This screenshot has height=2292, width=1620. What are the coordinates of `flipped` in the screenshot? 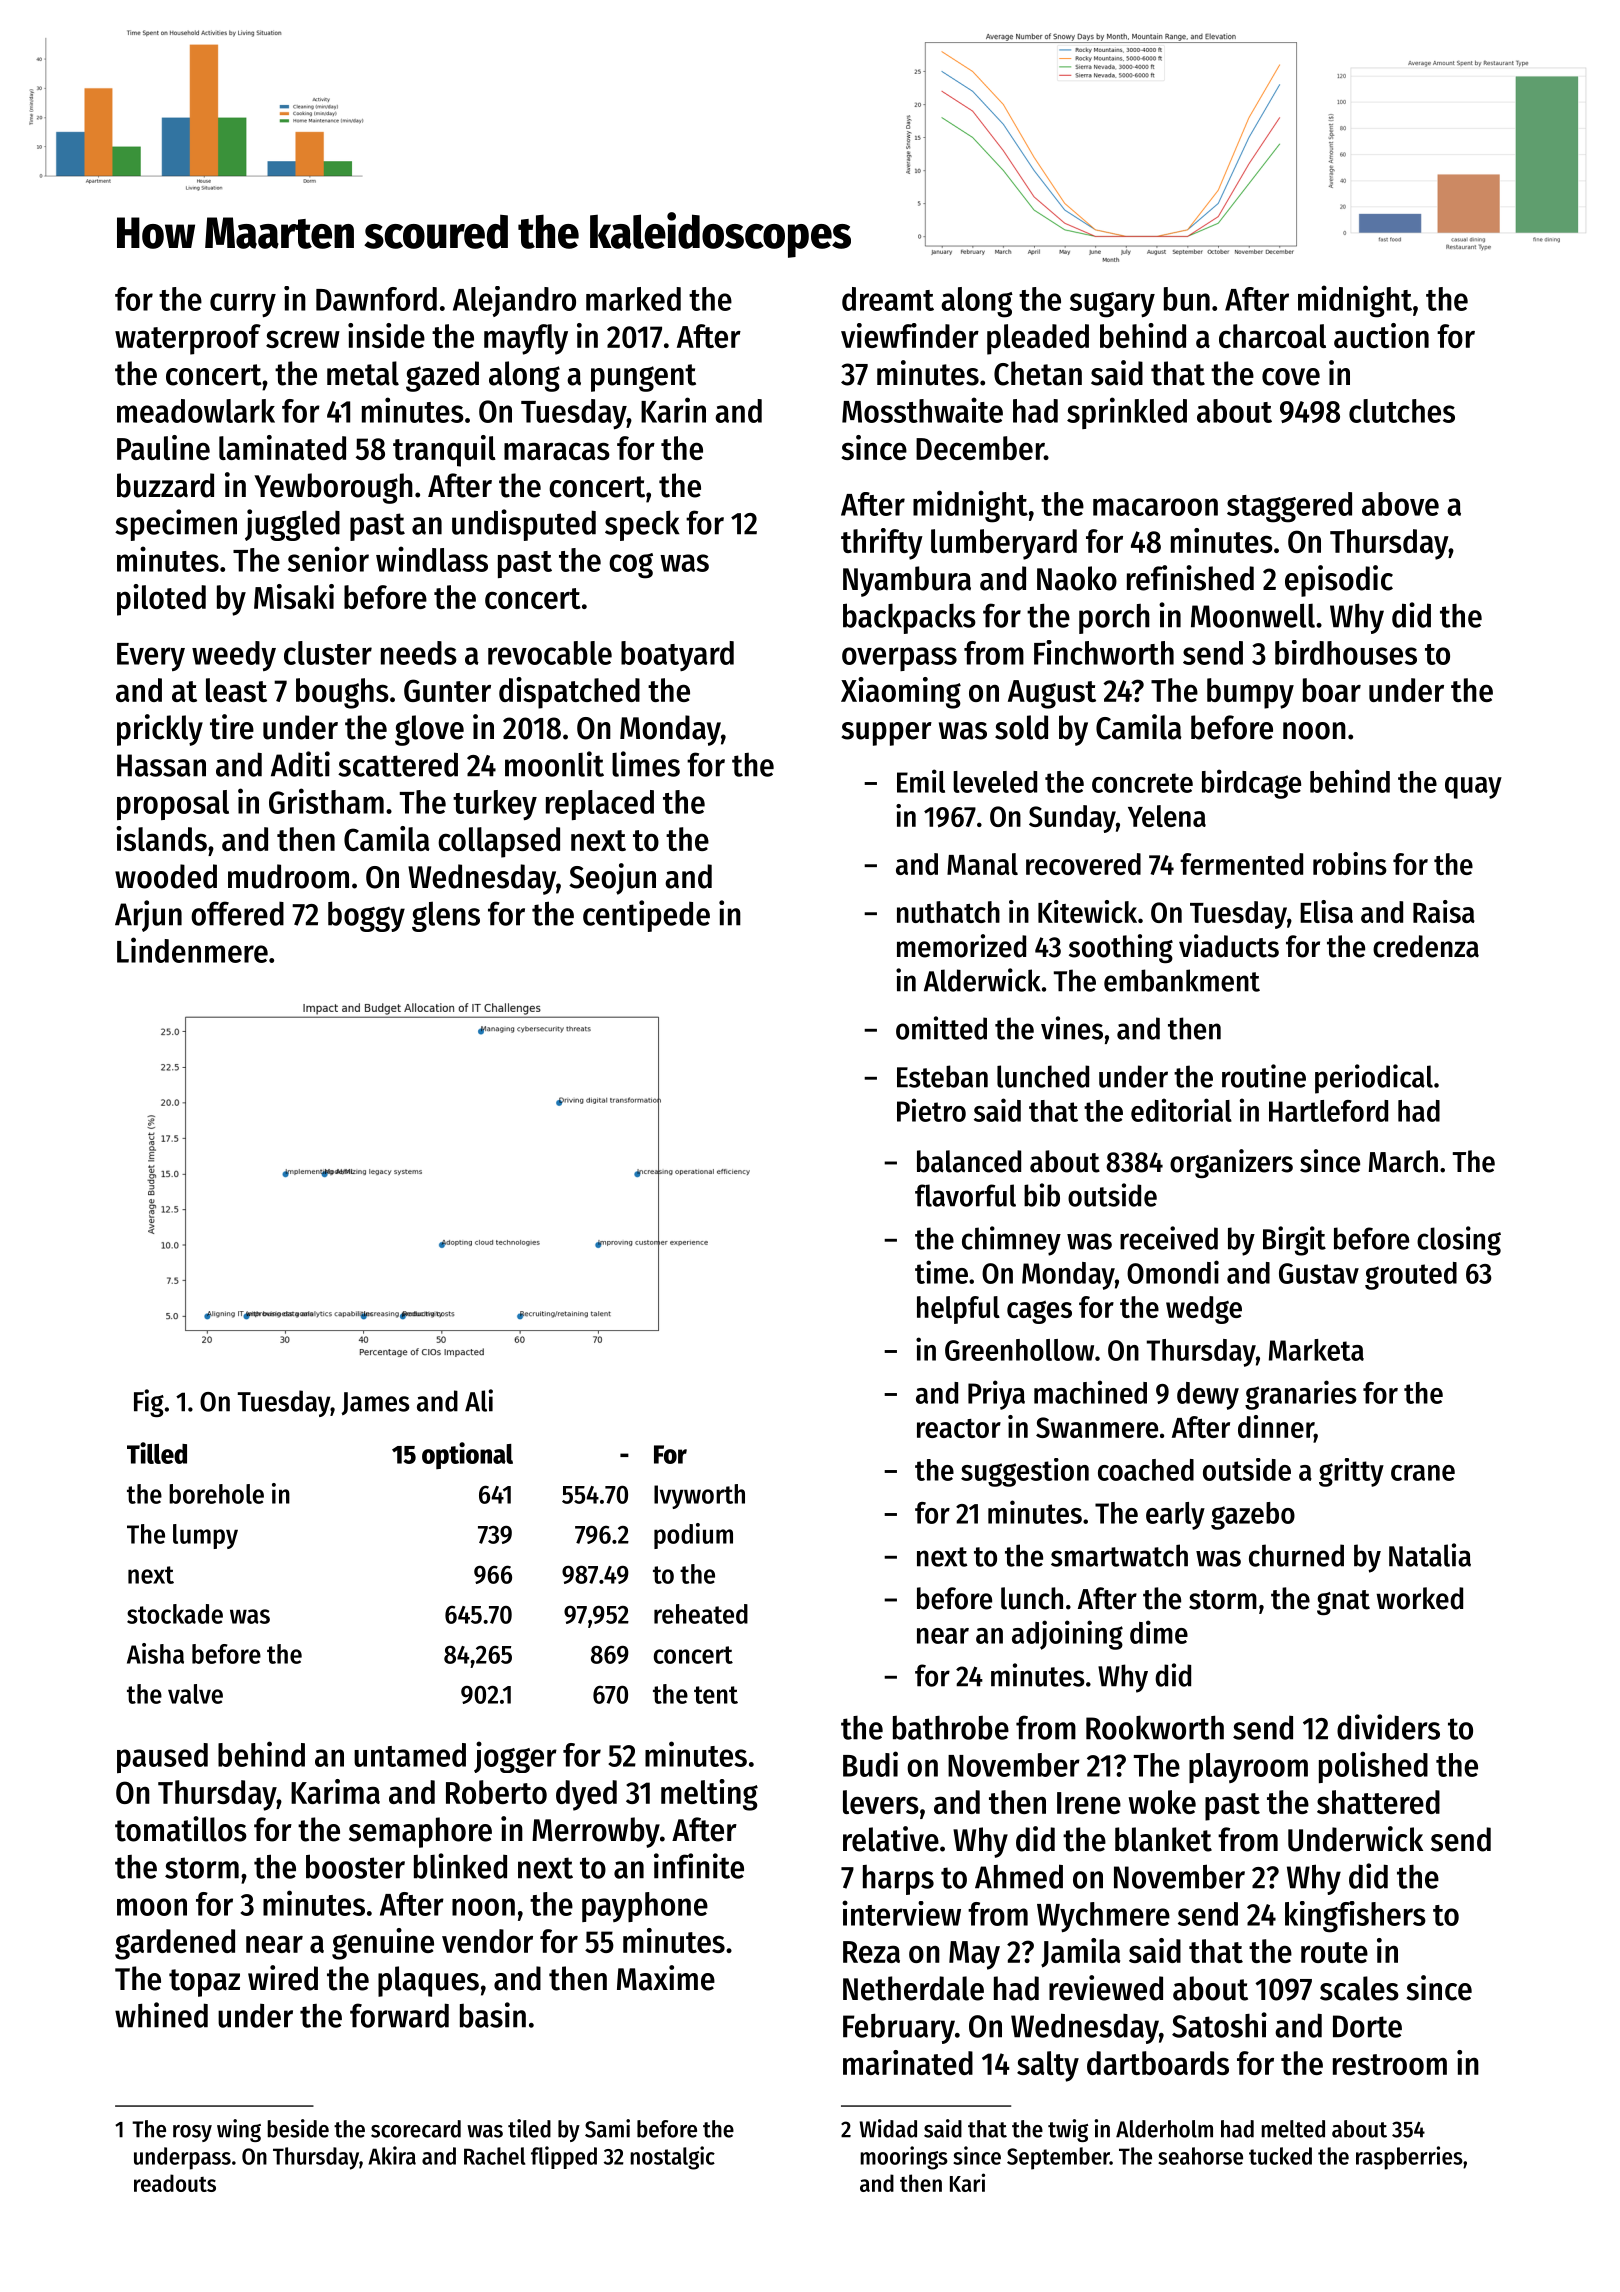 It's located at (564, 2157).
